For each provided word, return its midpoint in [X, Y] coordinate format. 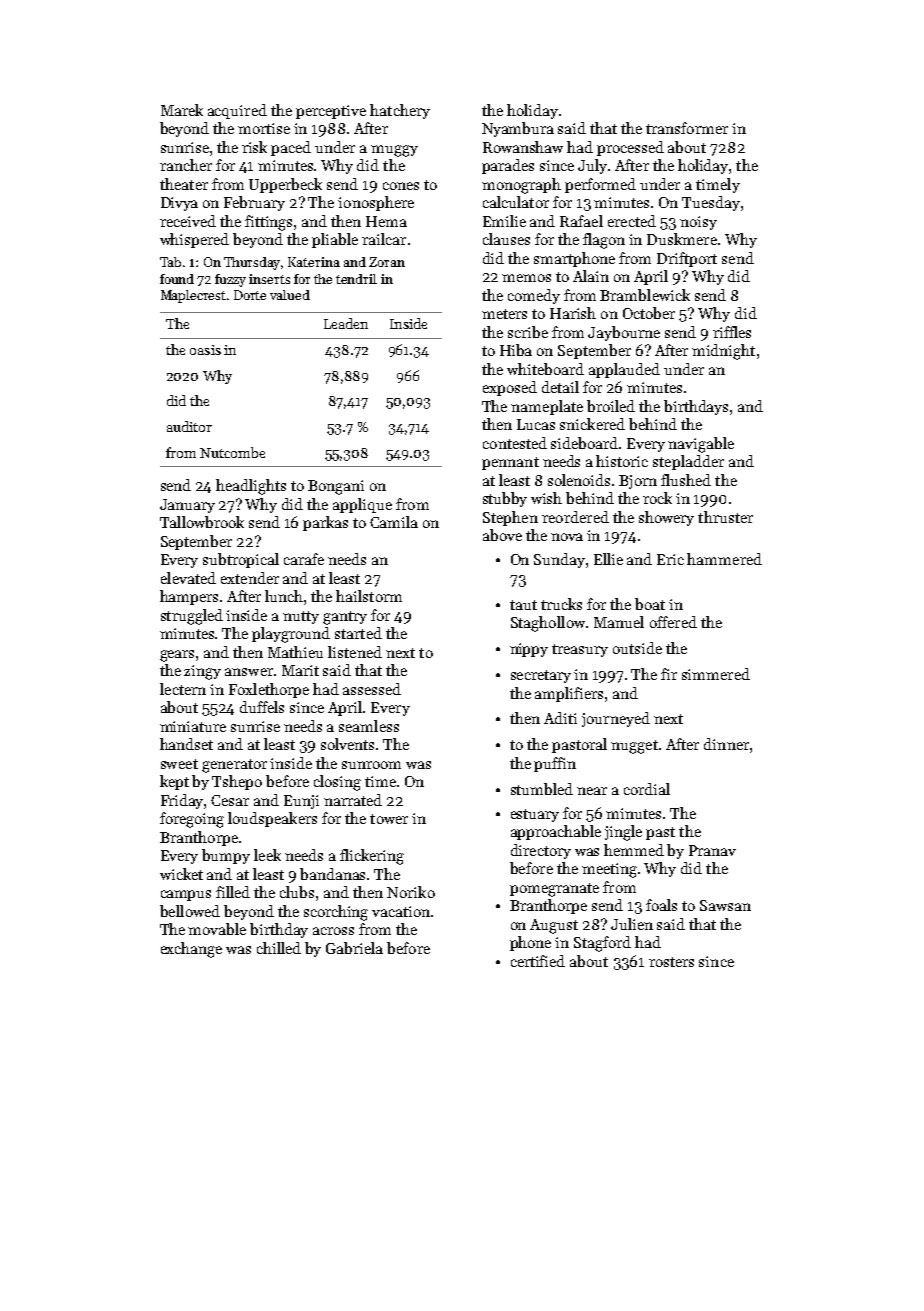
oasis [205, 350]
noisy [698, 223]
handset [186, 744]
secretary [541, 676]
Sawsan [725, 905]
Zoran [387, 262]
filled [233, 892]
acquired [237, 111]
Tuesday [711, 203]
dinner [726, 744]
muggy [394, 151]
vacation [401, 911]
